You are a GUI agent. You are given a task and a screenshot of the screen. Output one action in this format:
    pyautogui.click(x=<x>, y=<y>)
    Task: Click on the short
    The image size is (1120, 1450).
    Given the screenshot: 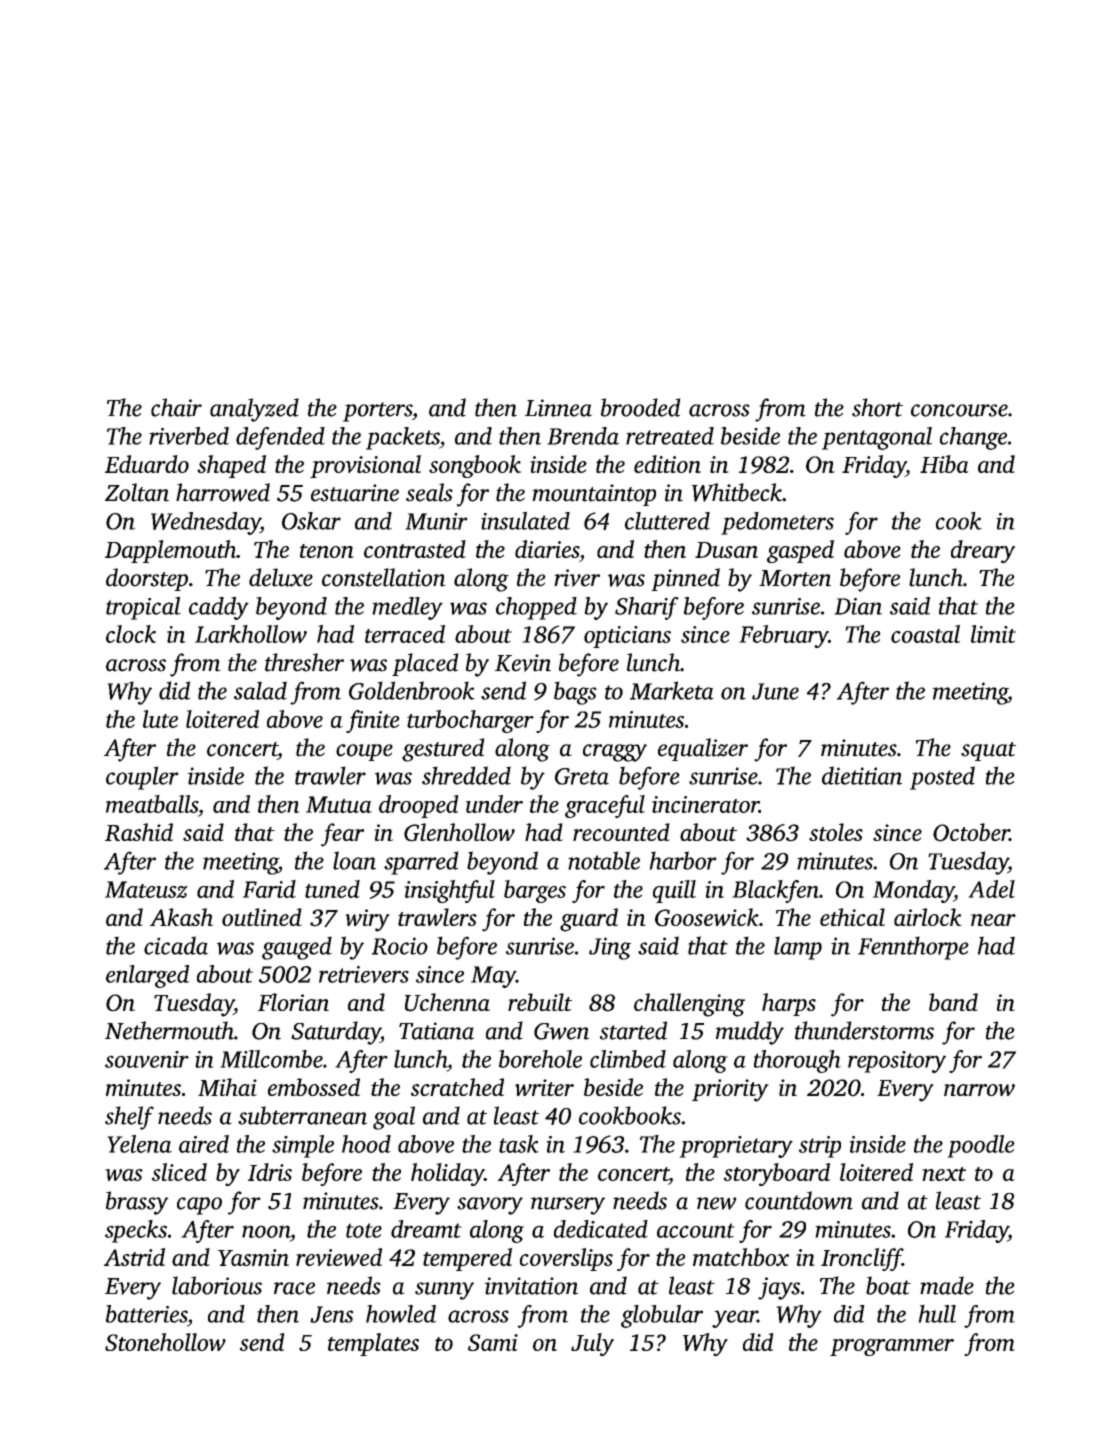 What is the action you would take?
    pyautogui.click(x=877, y=407)
